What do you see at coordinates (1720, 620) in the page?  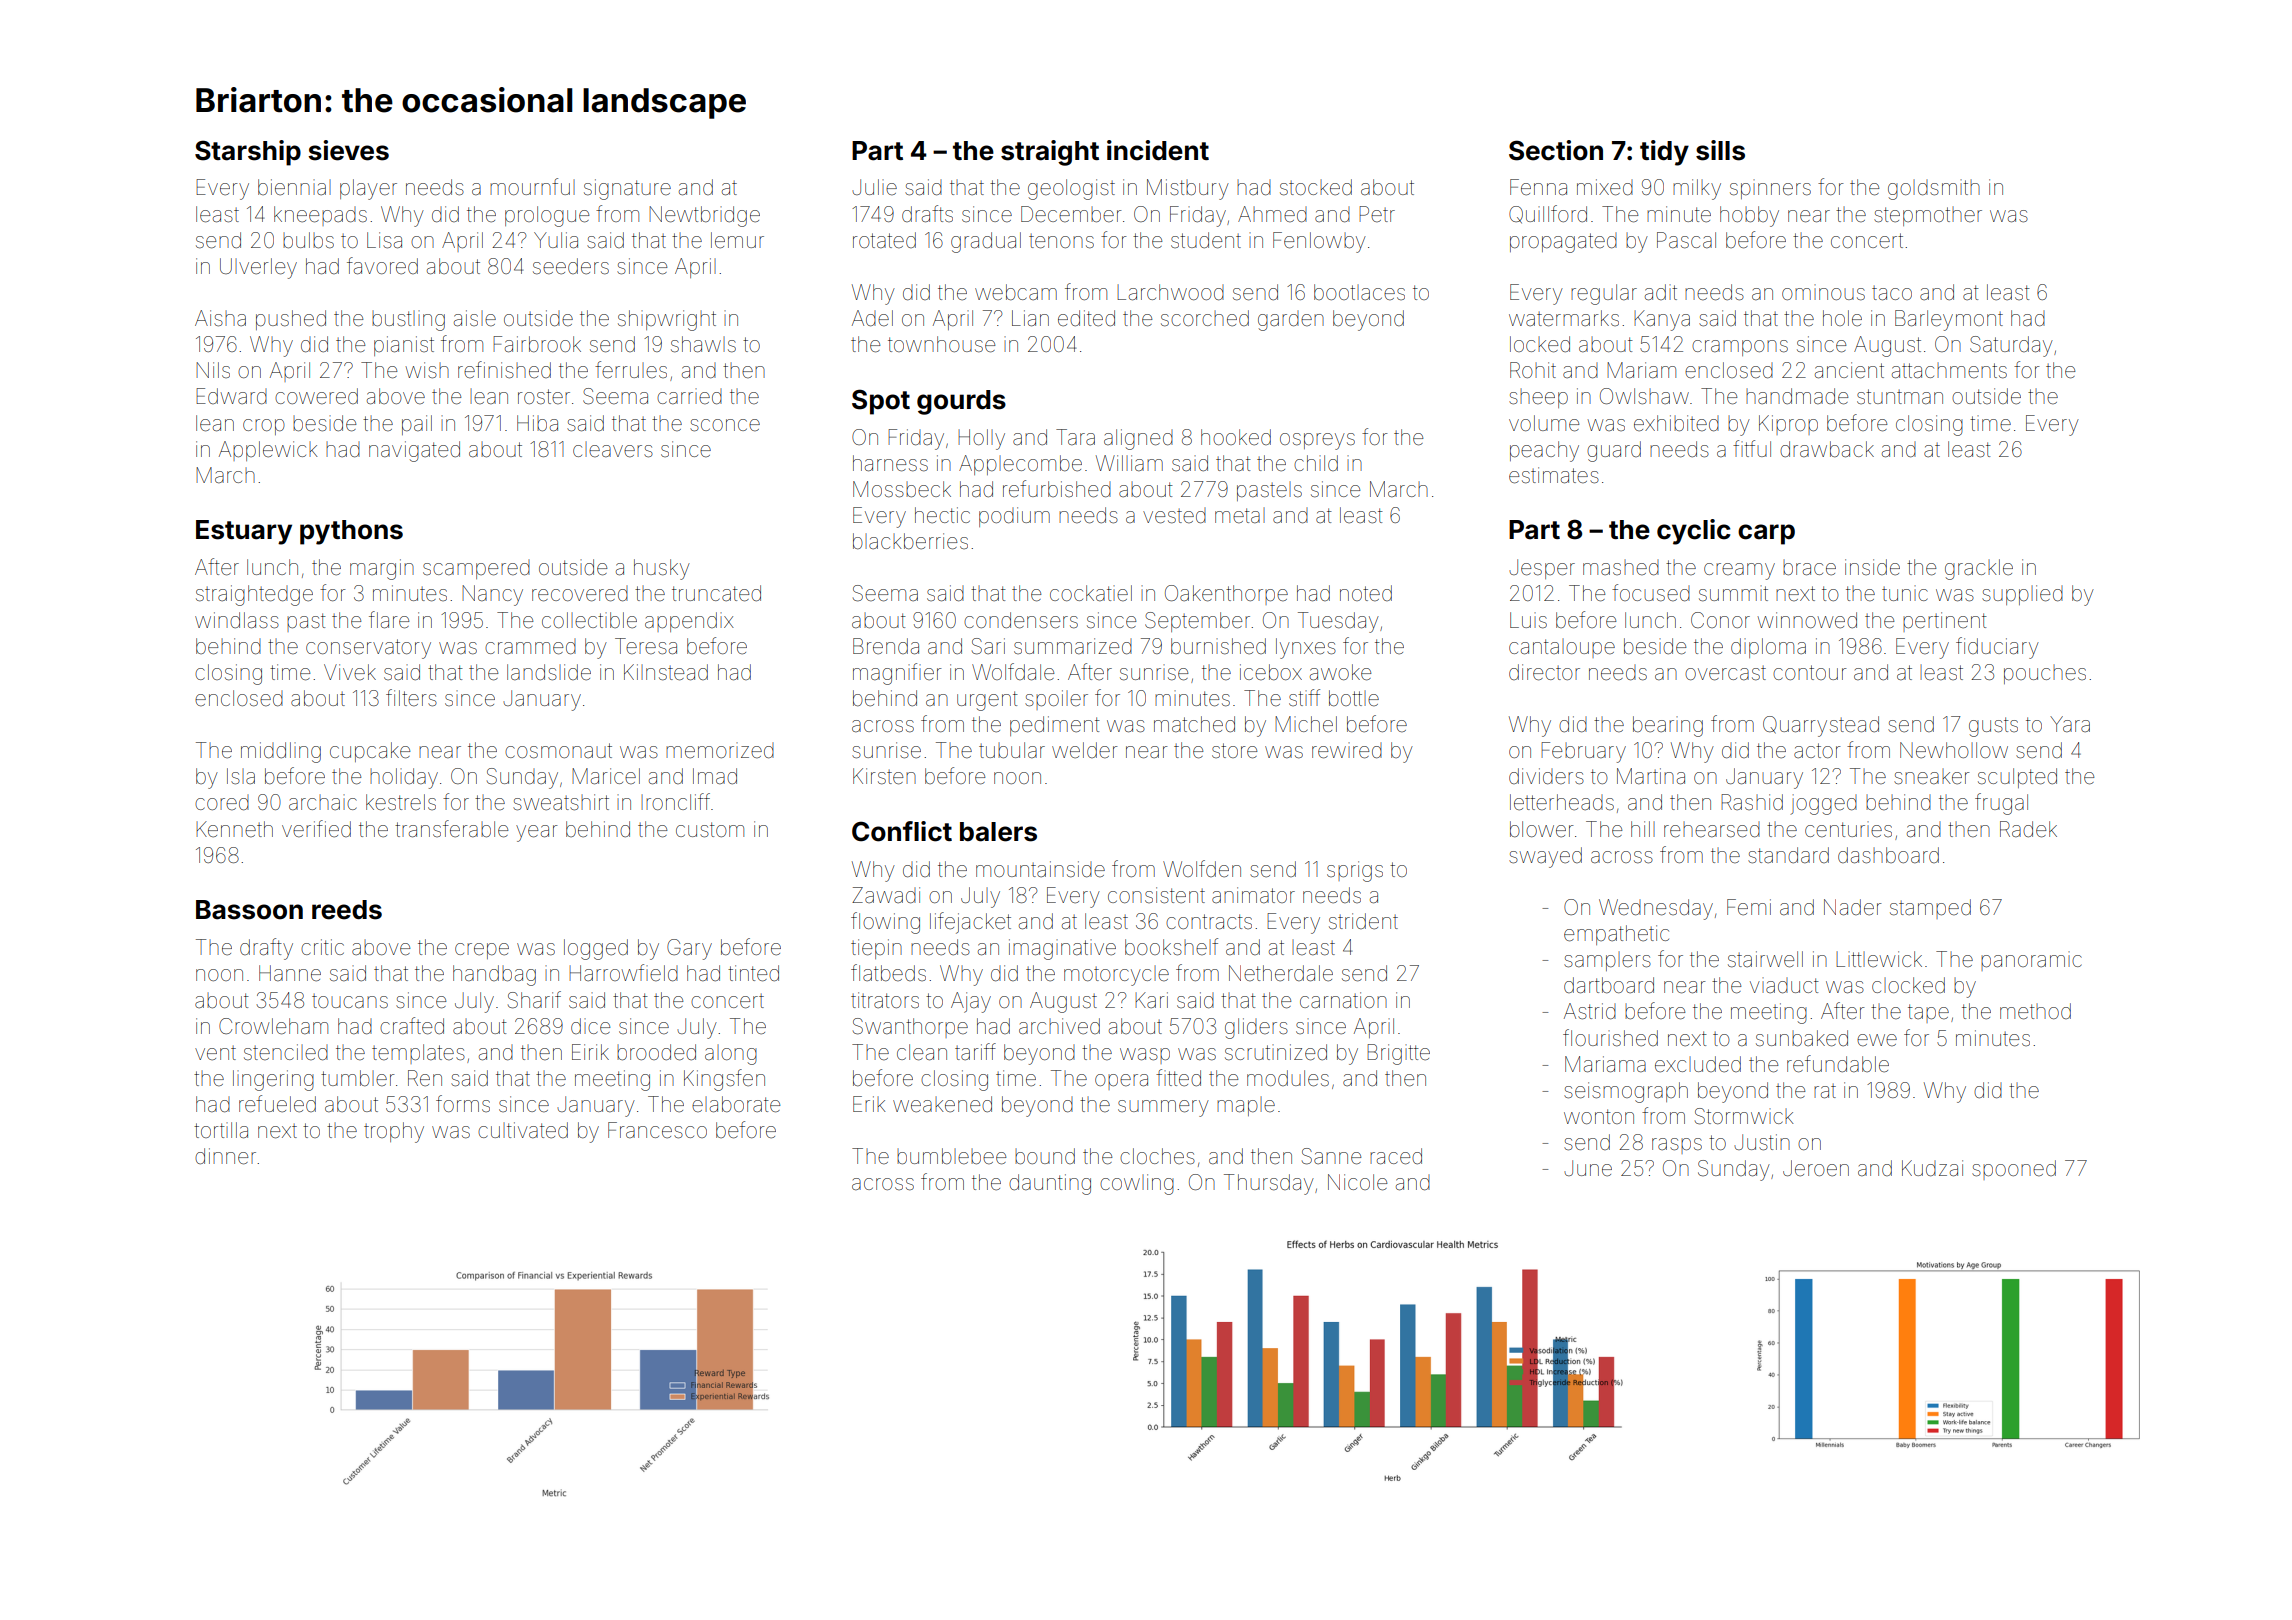 I see `Conor` at bounding box center [1720, 620].
